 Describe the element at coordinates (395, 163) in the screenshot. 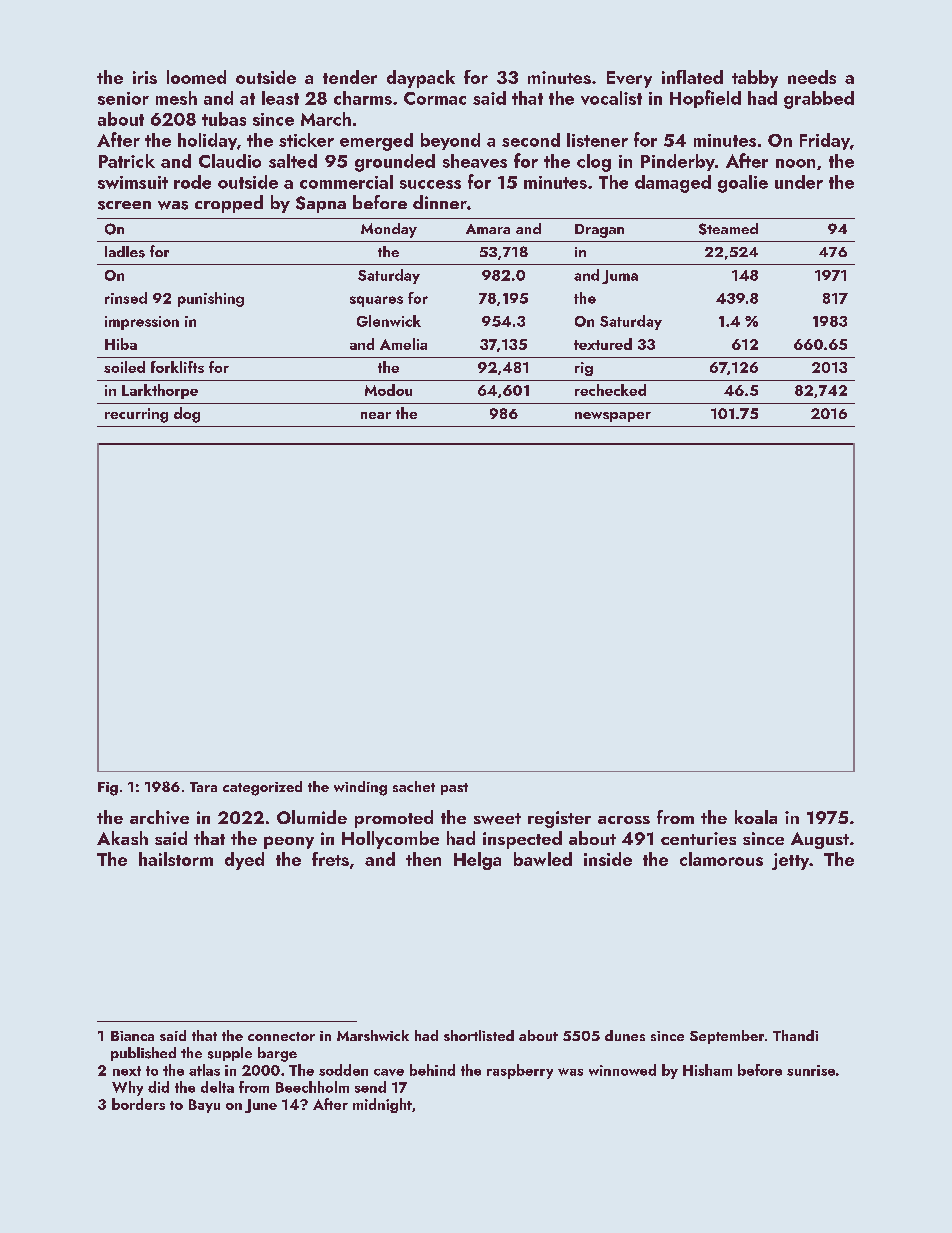

I see `grounded` at that location.
